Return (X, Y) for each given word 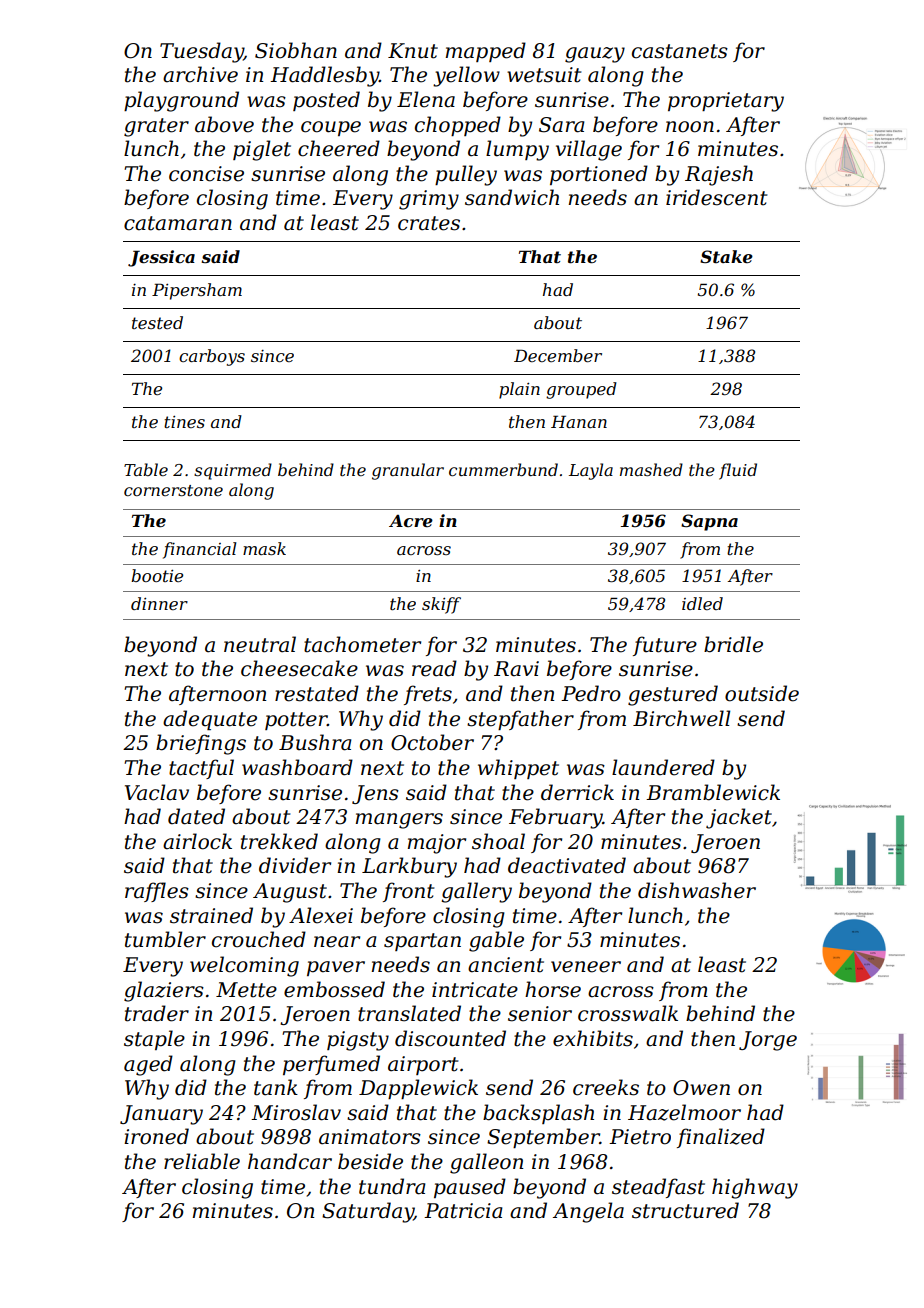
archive (200, 74)
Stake (726, 256)
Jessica (161, 258)
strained (211, 915)
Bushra (315, 742)
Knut (413, 51)
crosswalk (628, 1013)
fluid (738, 471)
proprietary (726, 102)
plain (519, 390)
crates (429, 223)
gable (496, 941)
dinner (159, 603)
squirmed (233, 471)
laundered (663, 767)
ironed (156, 1136)
